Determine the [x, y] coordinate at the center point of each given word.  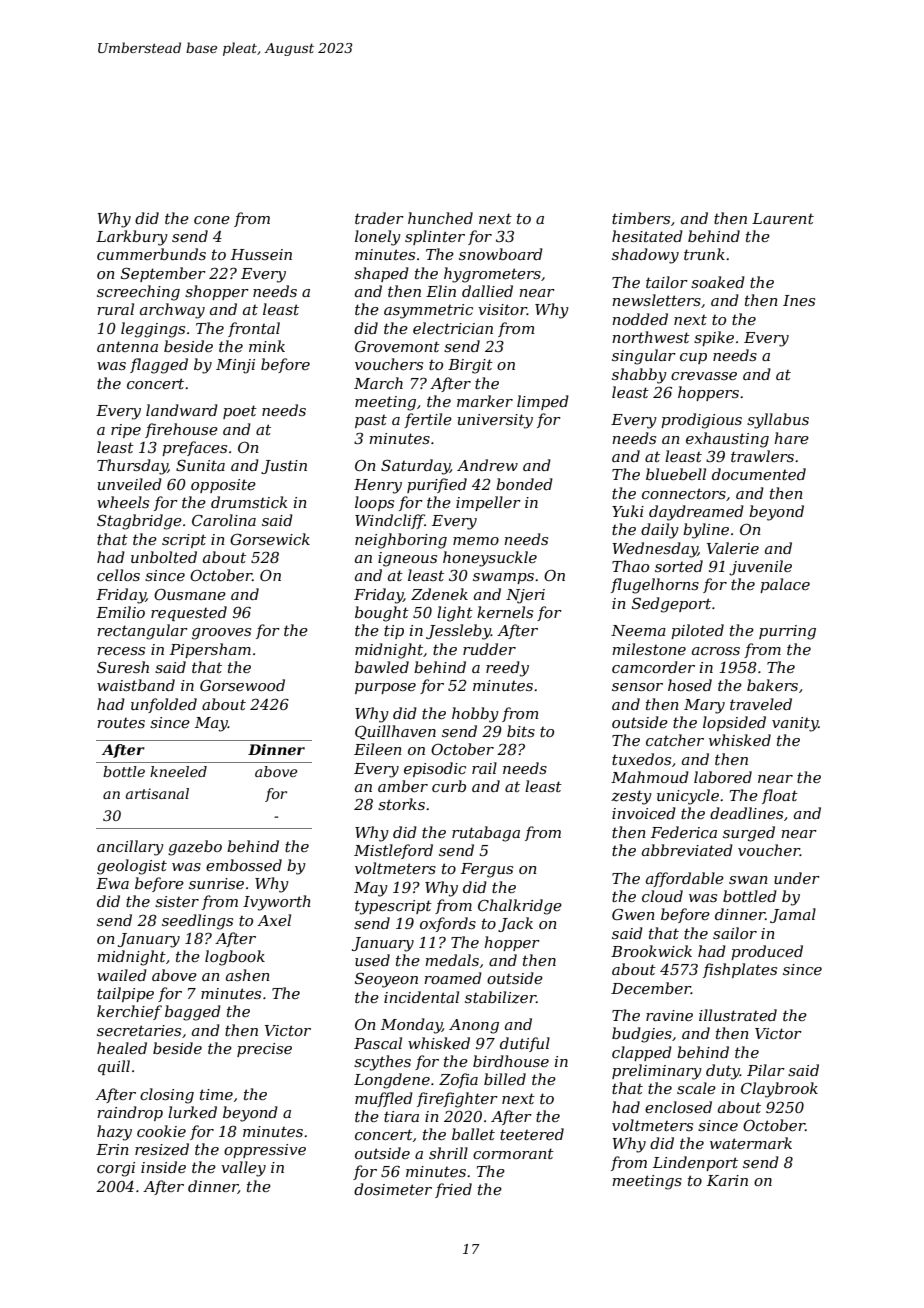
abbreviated [687, 850]
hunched [440, 218]
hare [791, 438]
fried [453, 1190]
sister [177, 901]
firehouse [181, 430]
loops [374, 503]
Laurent [783, 218]
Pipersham [210, 650]
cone [212, 220]
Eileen [378, 749]
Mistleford [393, 851]
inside [163, 1167]
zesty [631, 797]
